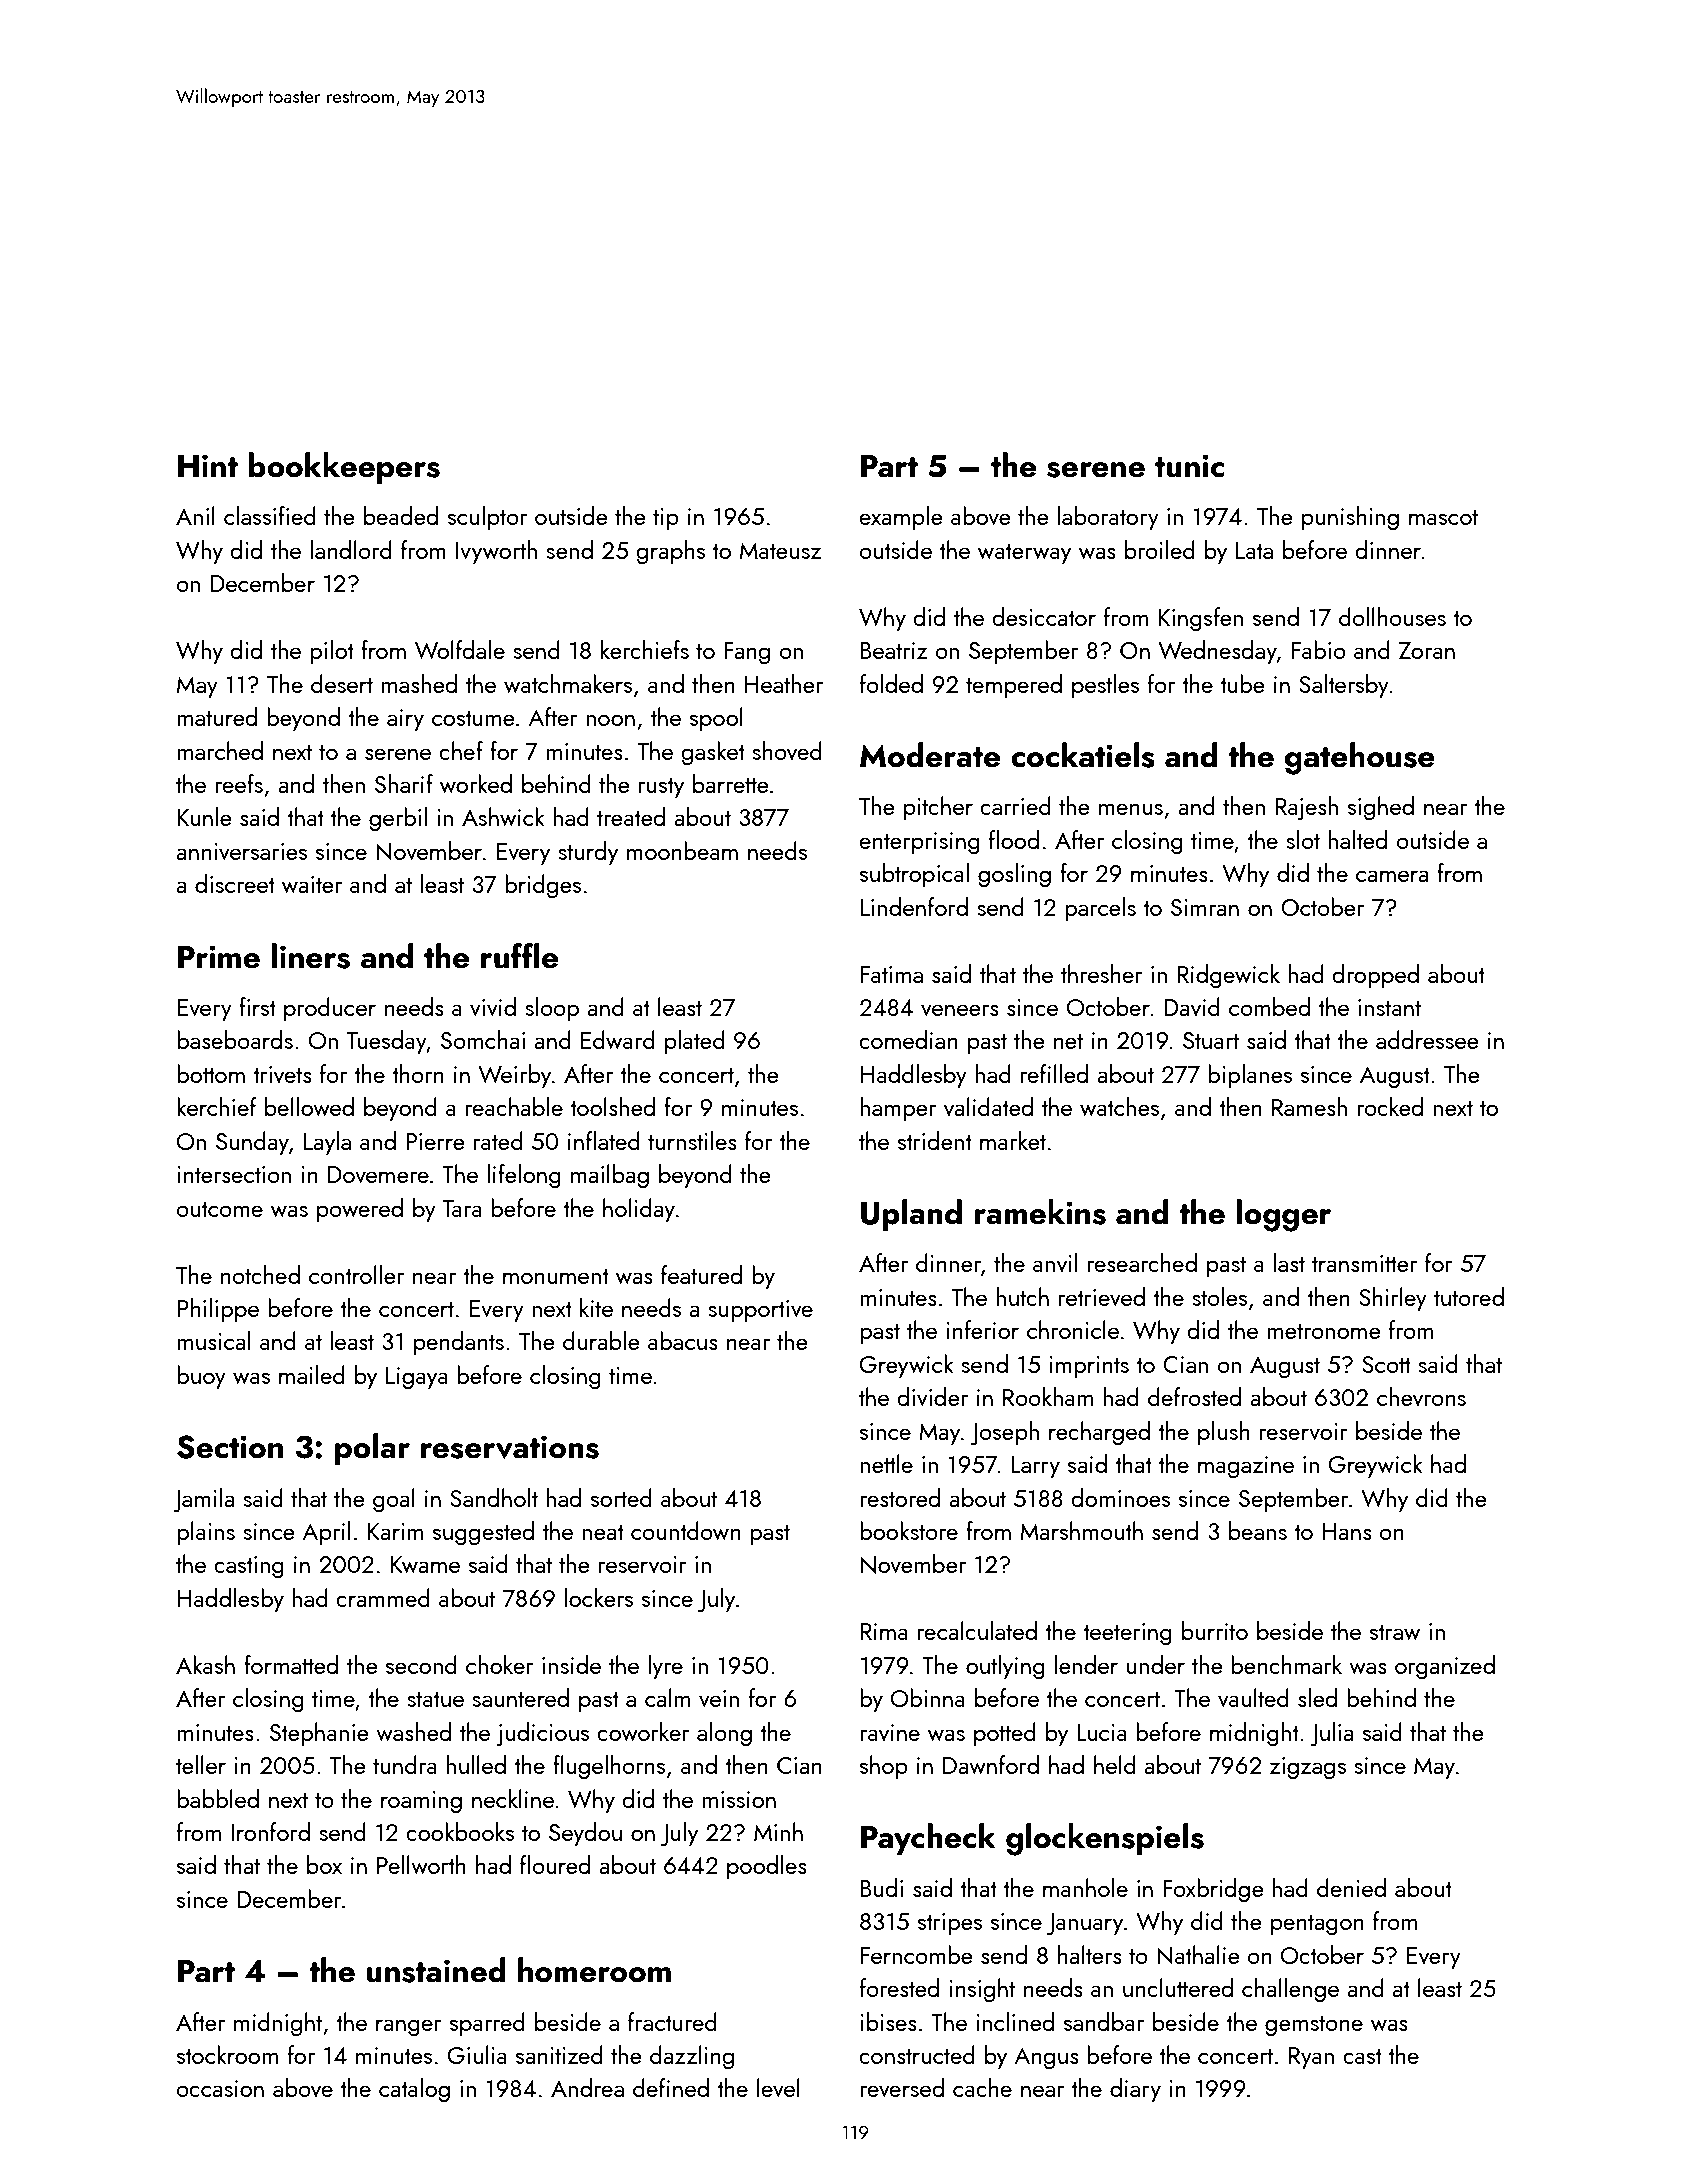  Describe the element at coordinates (900, 1497) in the screenshot. I see `restored` at that location.
